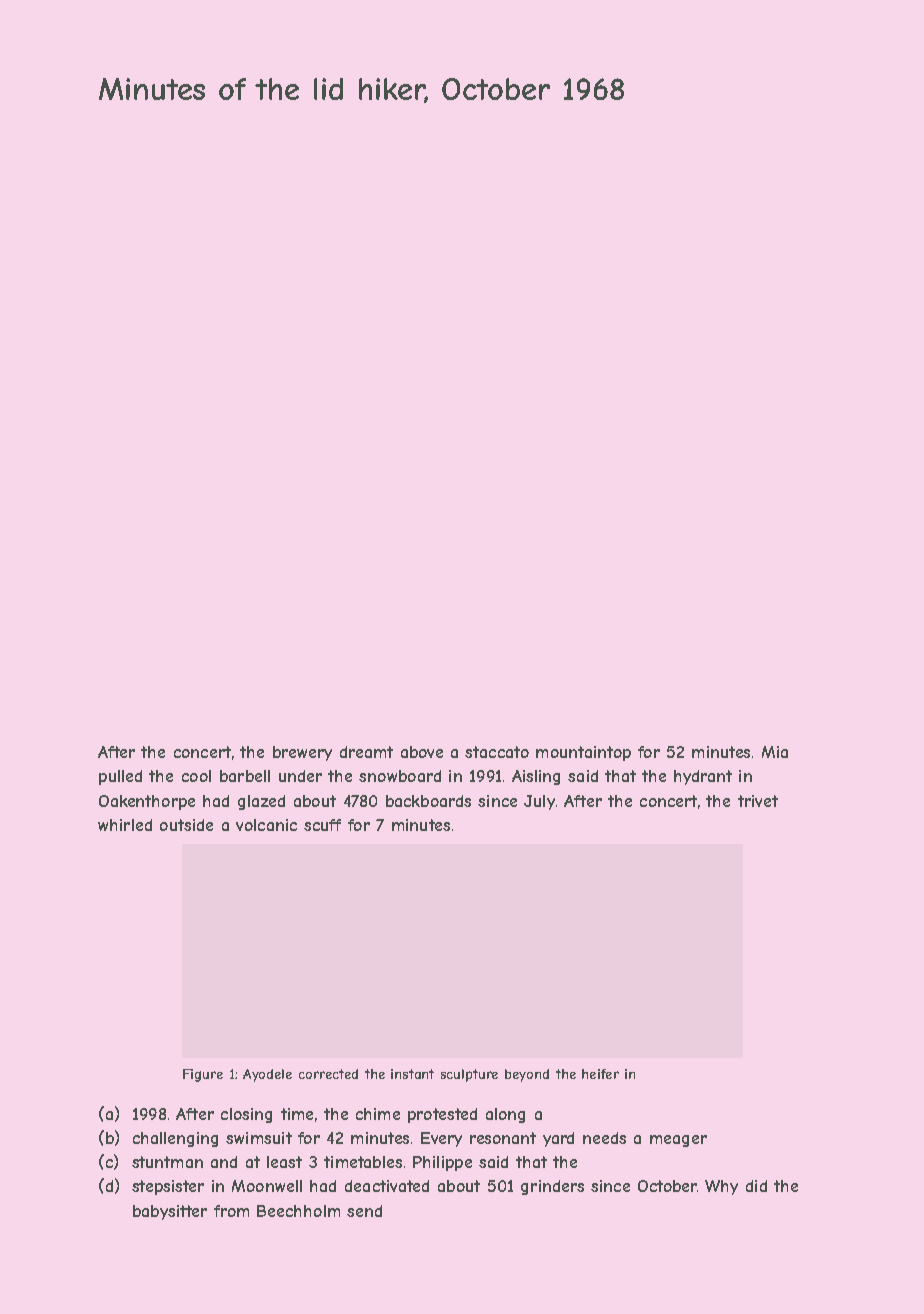  I want to click on Ayodele, so click(267, 1075).
